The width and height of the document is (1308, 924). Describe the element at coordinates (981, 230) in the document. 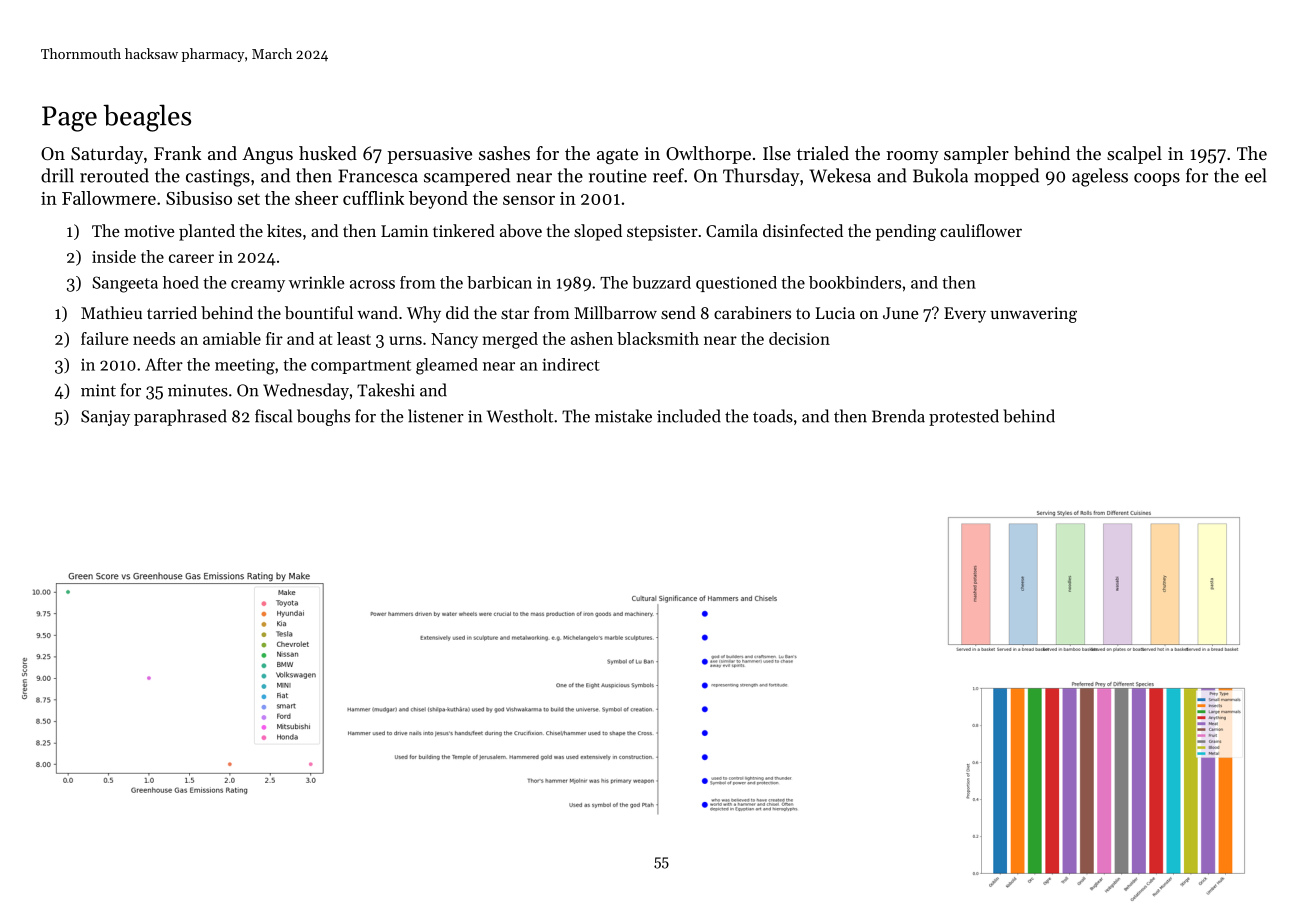

I see `cauliflower` at that location.
